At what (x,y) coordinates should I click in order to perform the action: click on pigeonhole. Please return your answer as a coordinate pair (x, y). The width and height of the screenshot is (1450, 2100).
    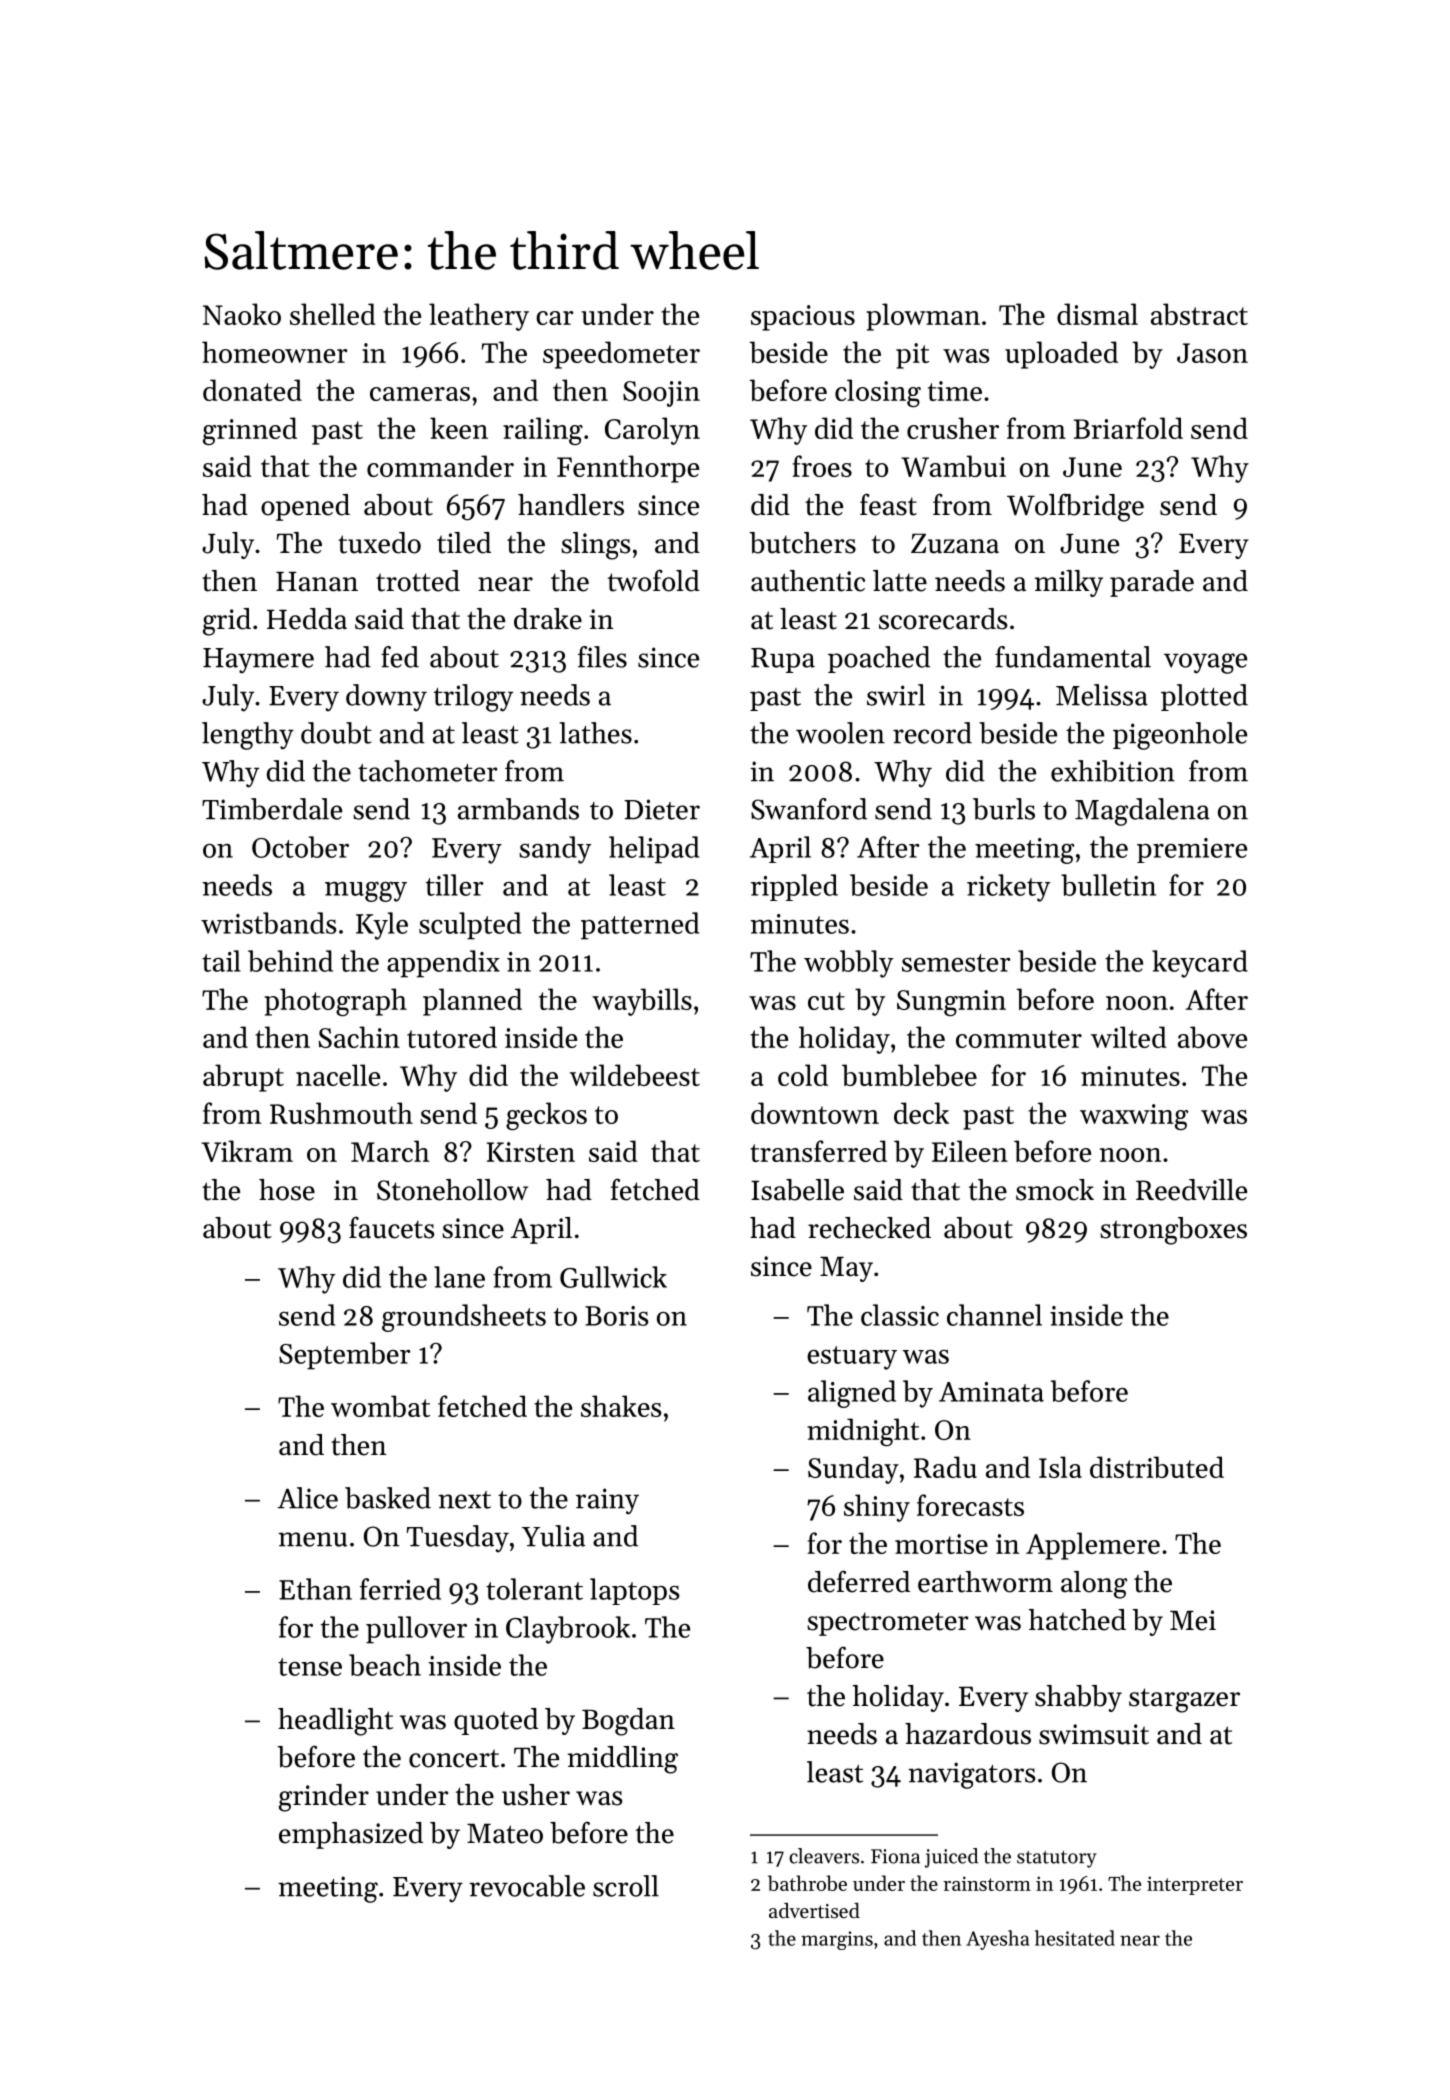
    Looking at the image, I should click on (1180, 736).
